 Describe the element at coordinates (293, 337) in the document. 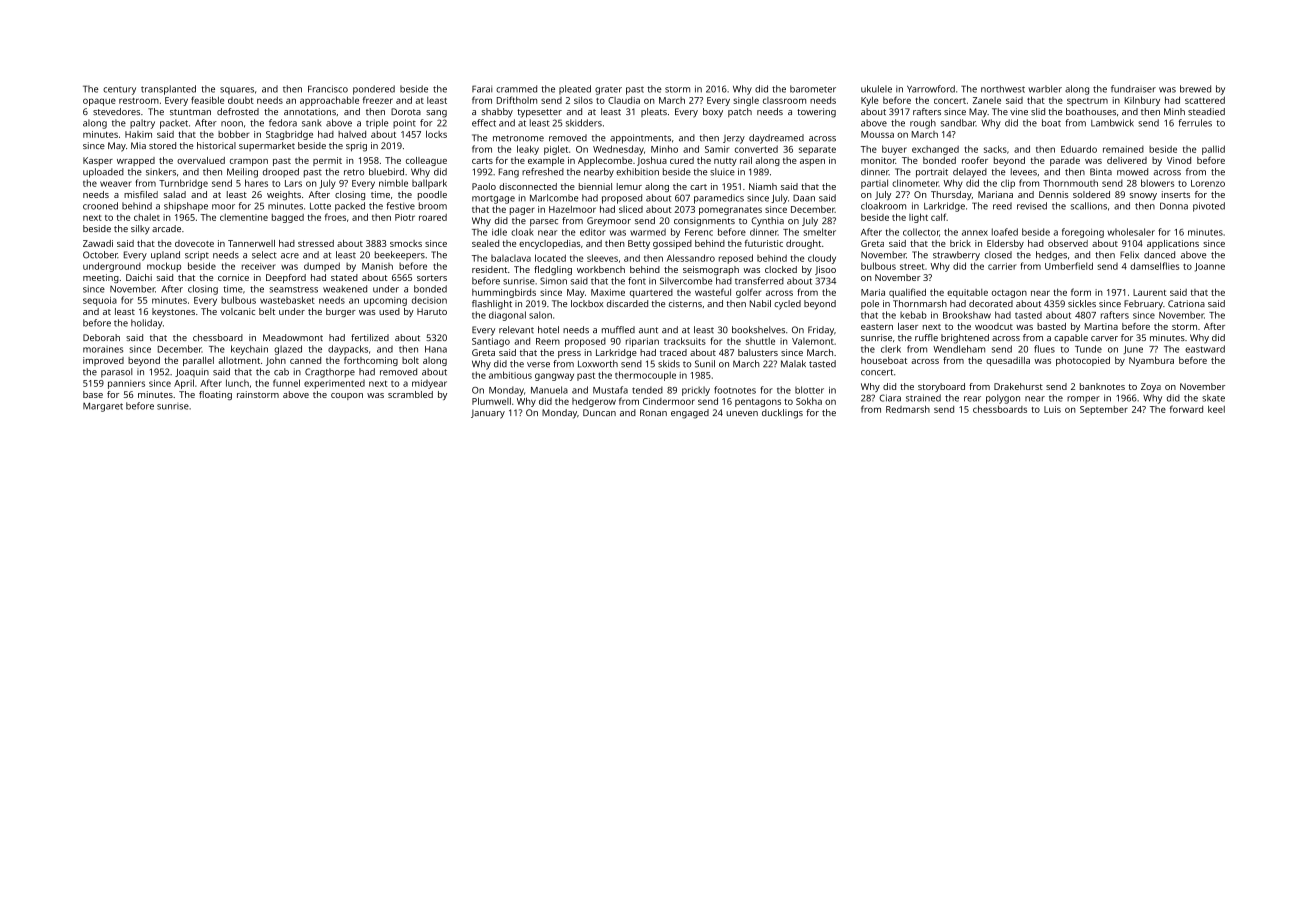

I see `Meadowmont` at that location.
